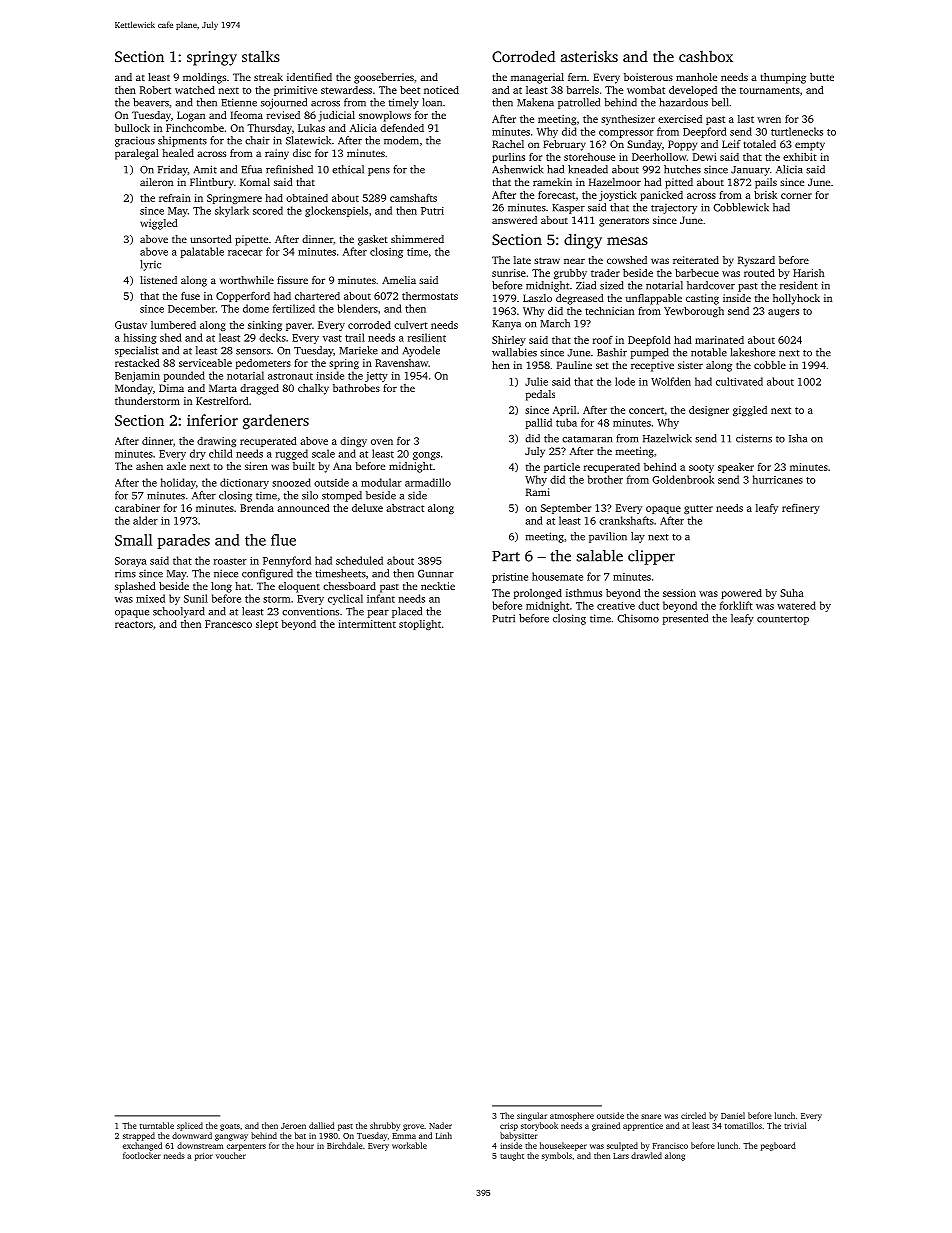 This image has height=1233, width=952. I want to click on drawled, so click(646, 1155).
